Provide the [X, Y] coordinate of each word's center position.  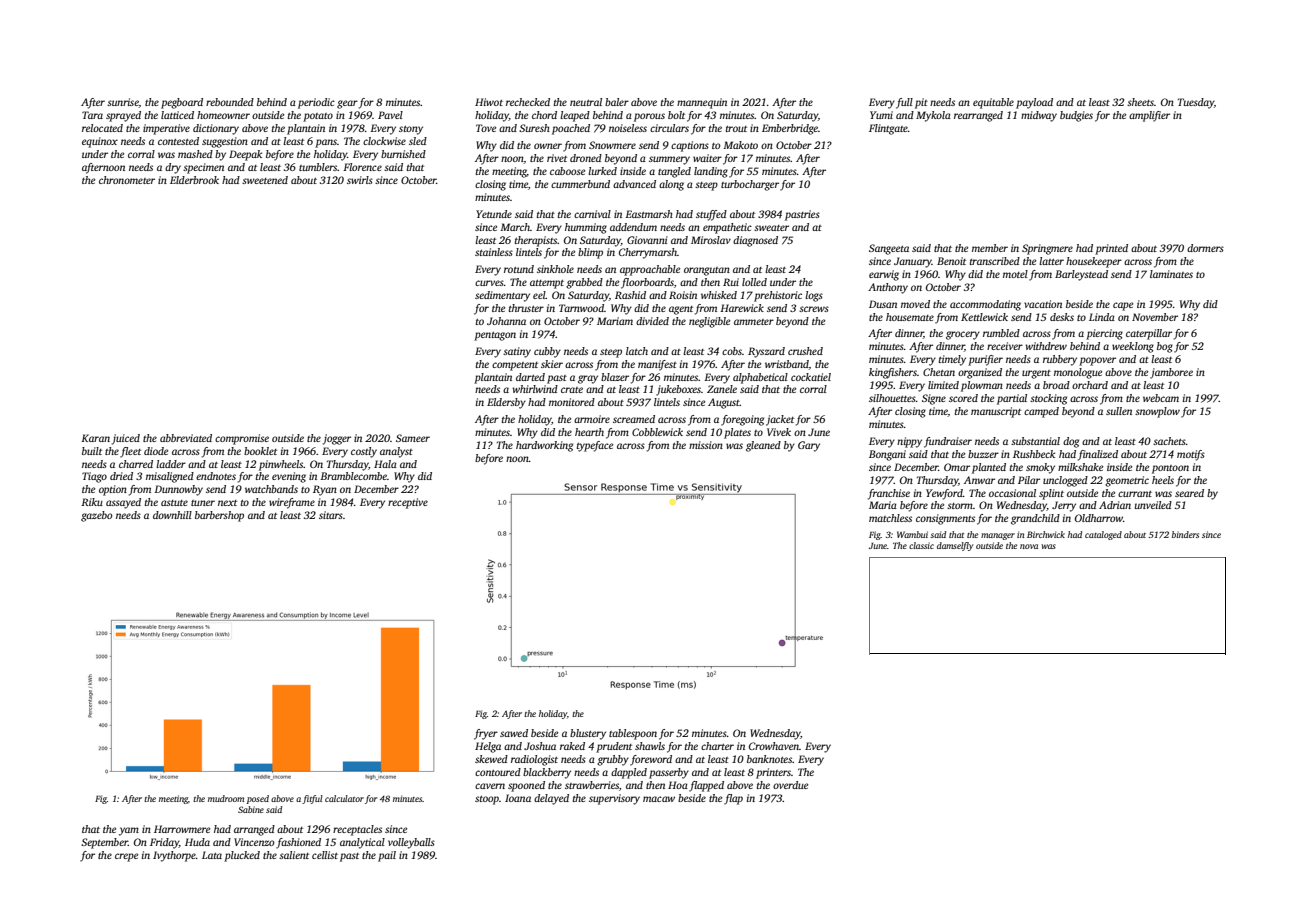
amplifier [1149, 116]
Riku [92, 502]
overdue [790, 785]
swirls [360, 180]
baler [617, 102]
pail [387, 856]
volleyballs [411, 843]
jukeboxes [678, 390]
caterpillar [1149, 334]
